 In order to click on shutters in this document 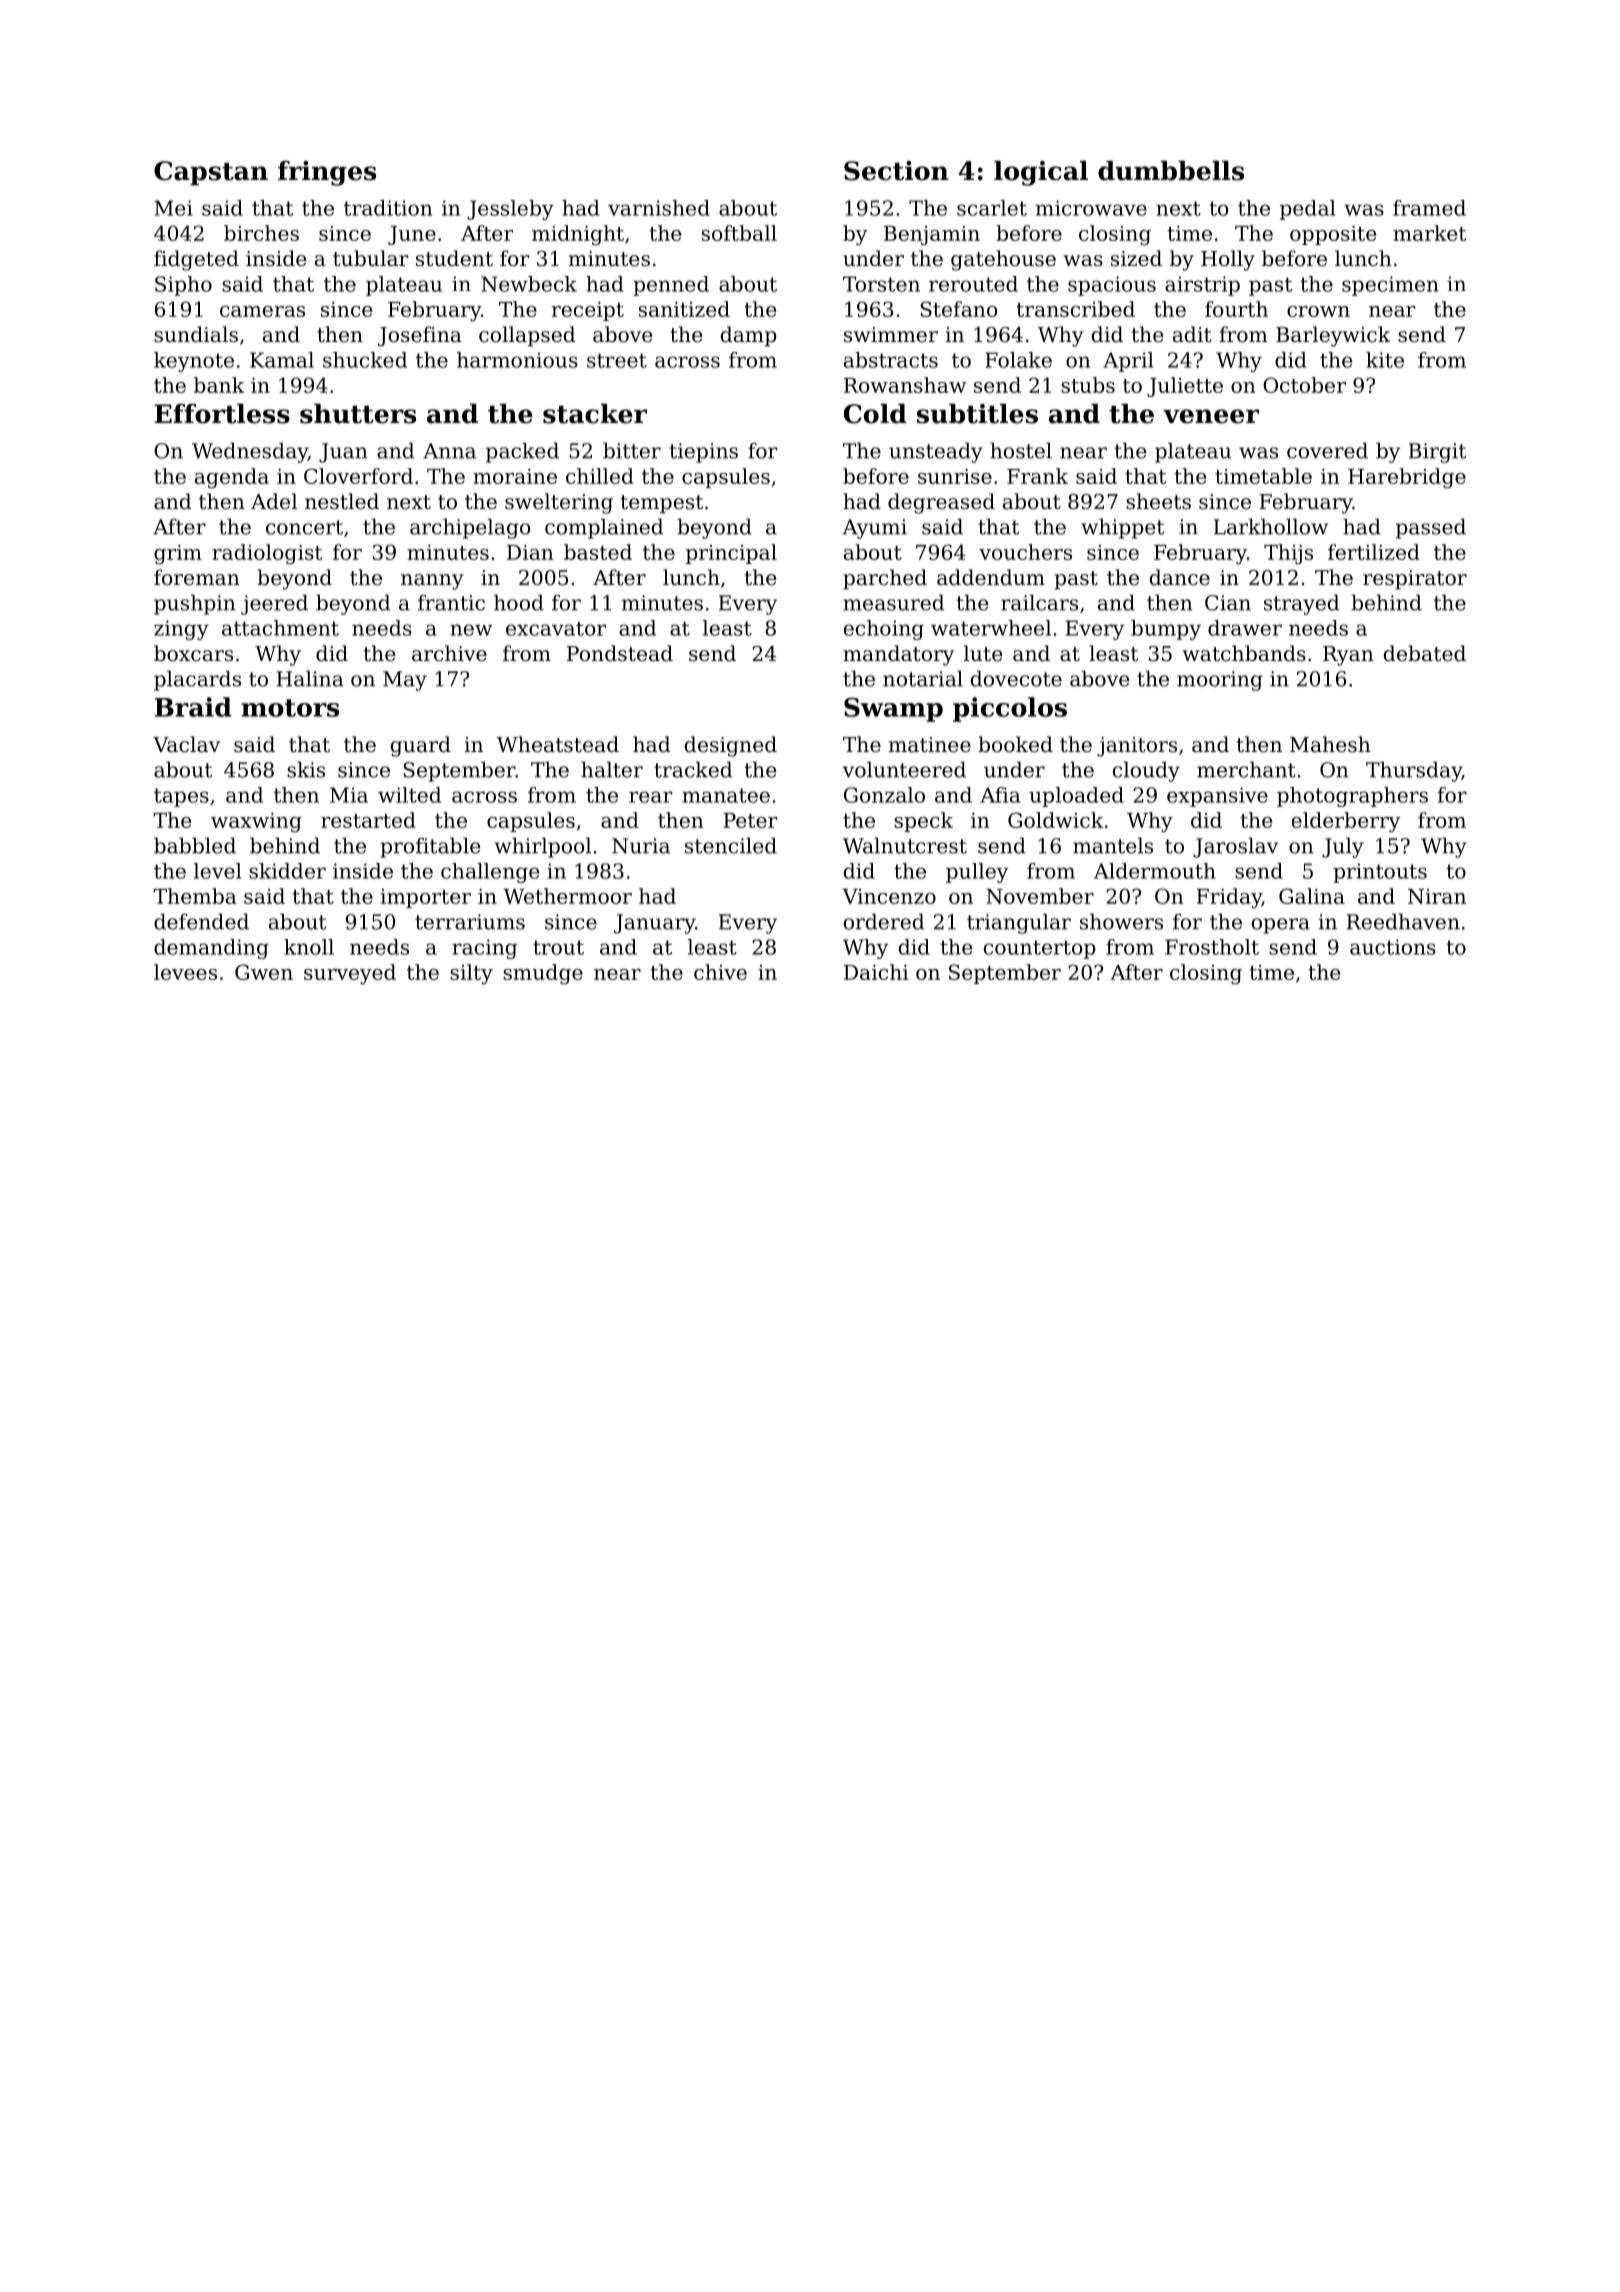, I will do `click(358, 414)`.
